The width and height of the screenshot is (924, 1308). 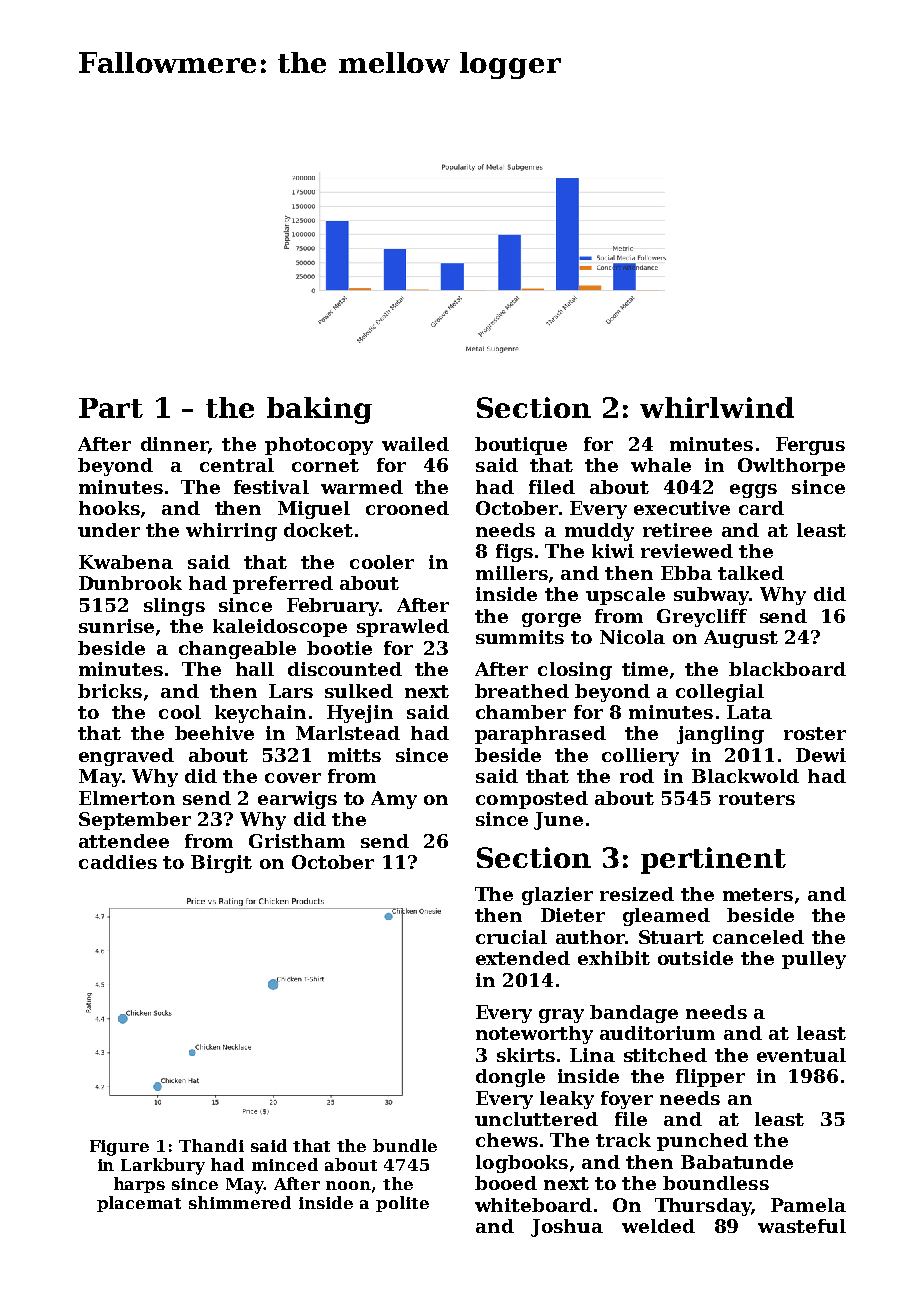 I want to click on millers, so click(x=512, y=573).
